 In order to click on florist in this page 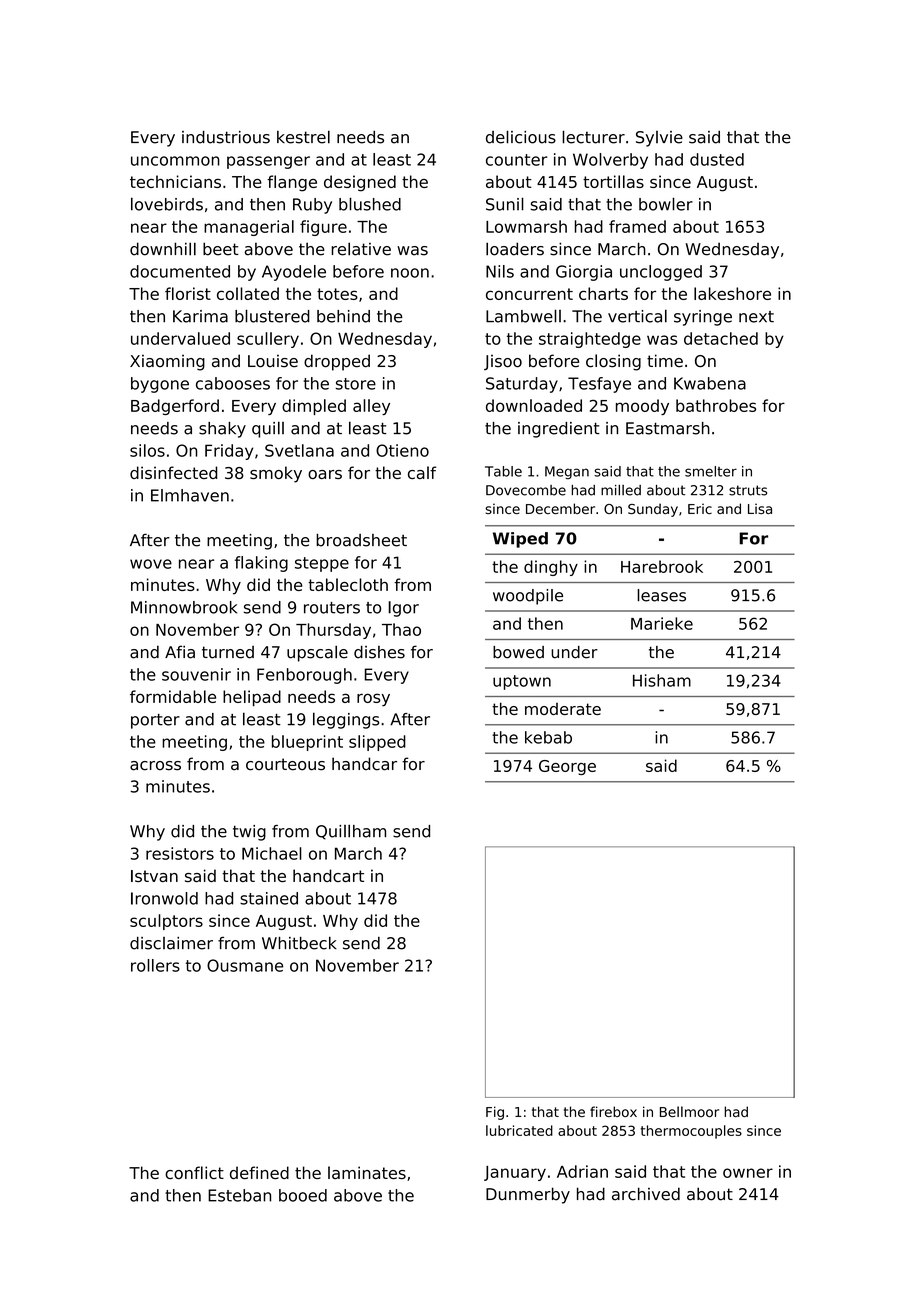, I will do `click(188, 293)`.
